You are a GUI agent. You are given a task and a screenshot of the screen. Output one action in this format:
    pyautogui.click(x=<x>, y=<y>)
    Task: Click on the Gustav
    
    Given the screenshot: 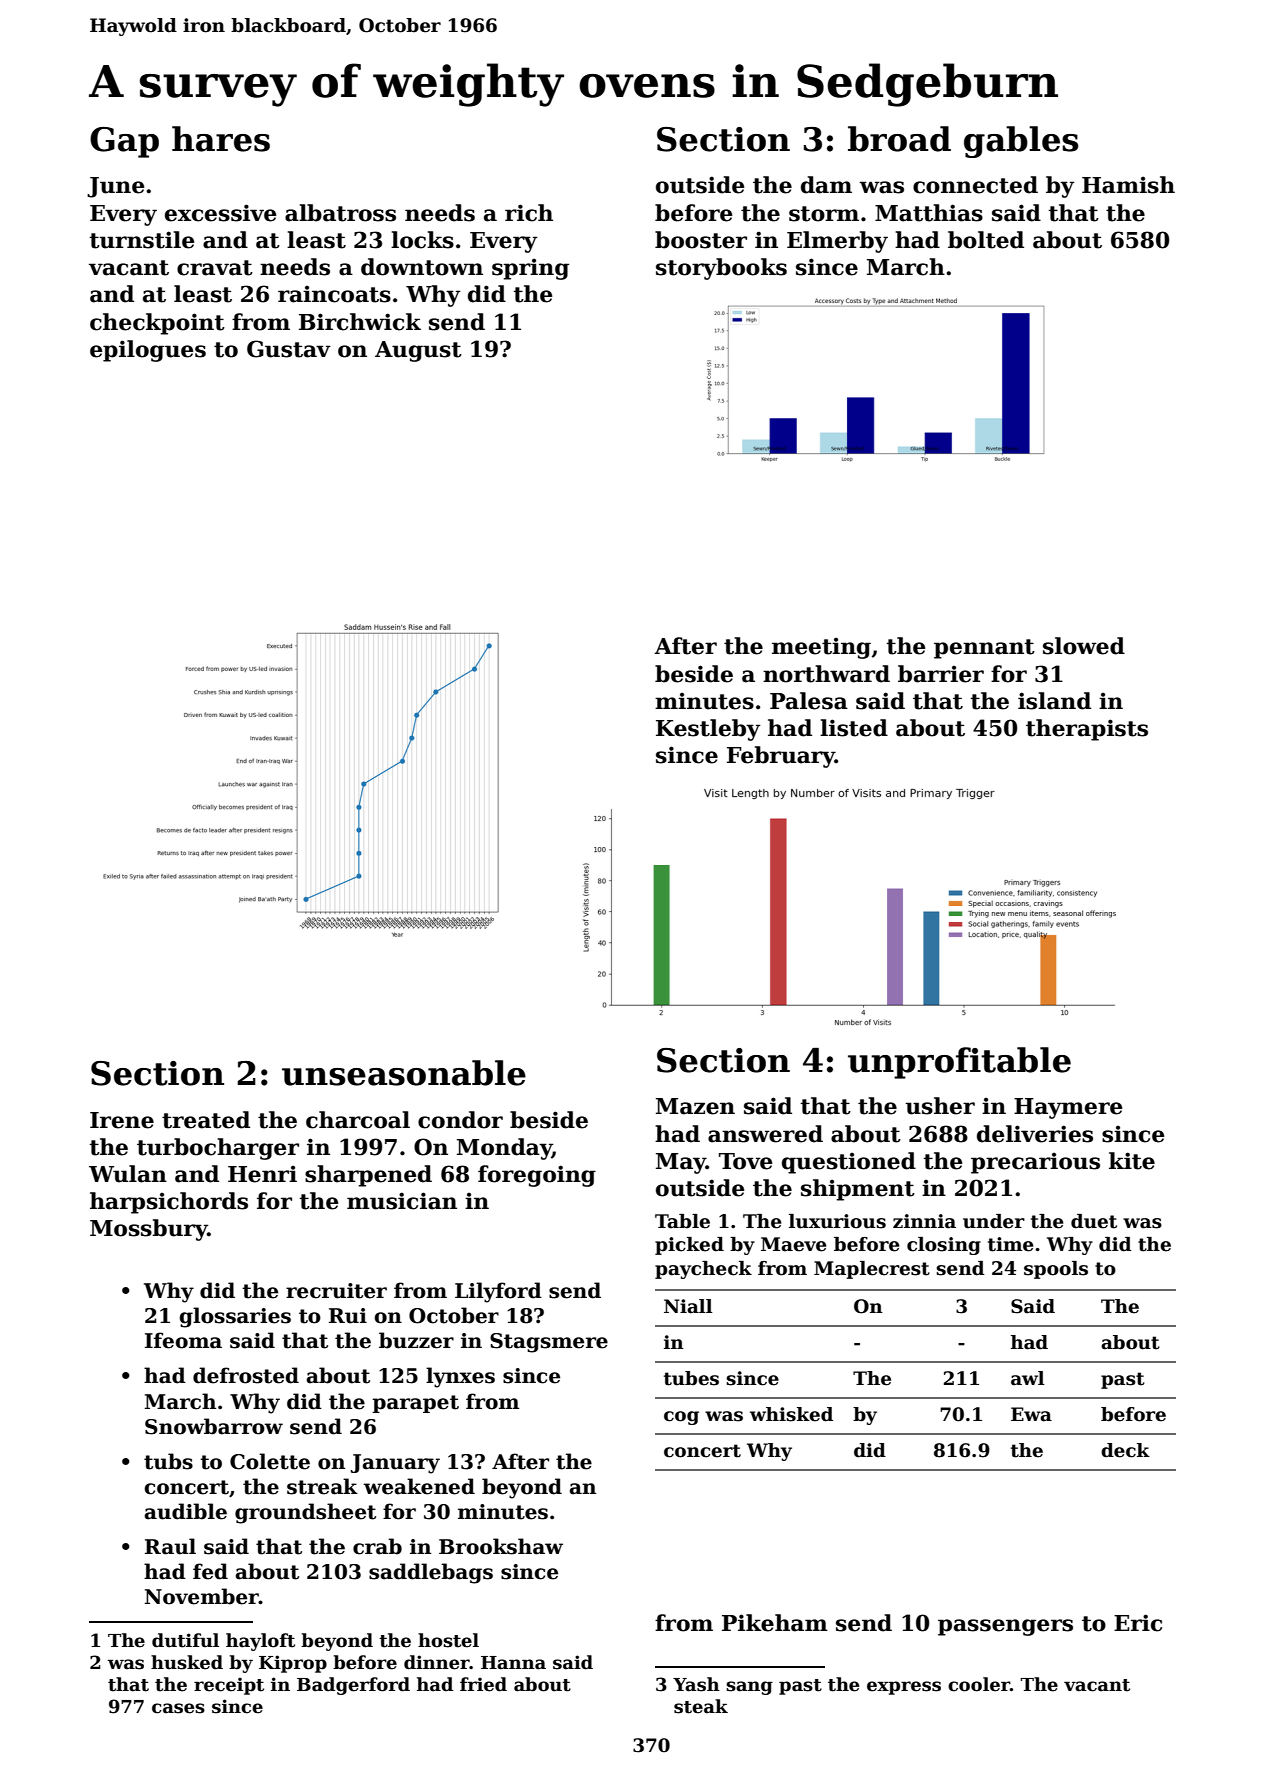 What is the action you would take?
    pyautogui.click(x=289, y=349)
